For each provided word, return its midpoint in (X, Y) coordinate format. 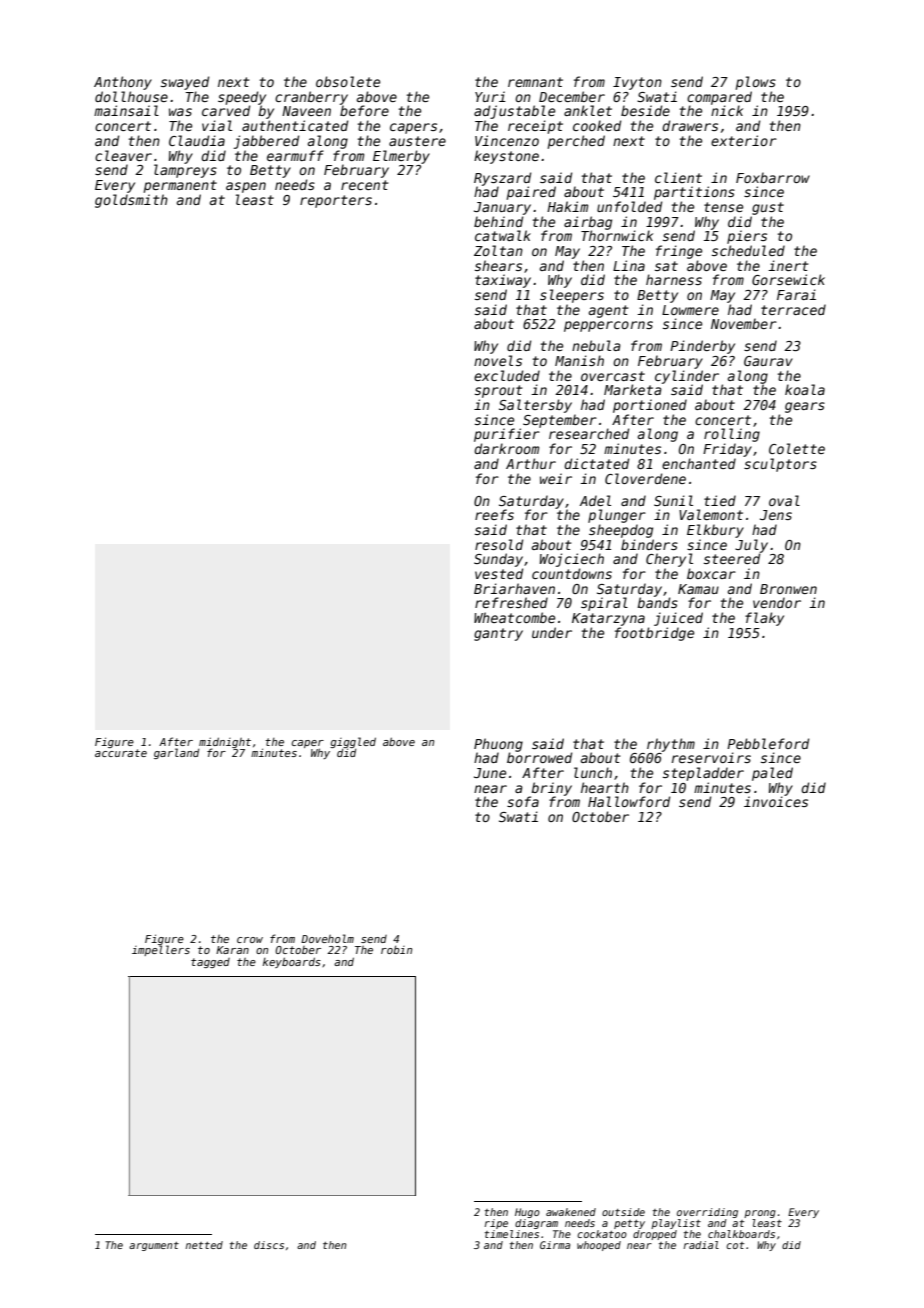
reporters (336, 201)
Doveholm (327, 938)
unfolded (629, 206)
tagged (210, 963)
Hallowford (629, 801)
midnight (225, 742)
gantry (498, 634)
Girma (555, 1245)
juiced (678, 619)
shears (498, 265)
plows (755, 83)
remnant (535, 82)
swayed (185, 83)
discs (269, 1245)
